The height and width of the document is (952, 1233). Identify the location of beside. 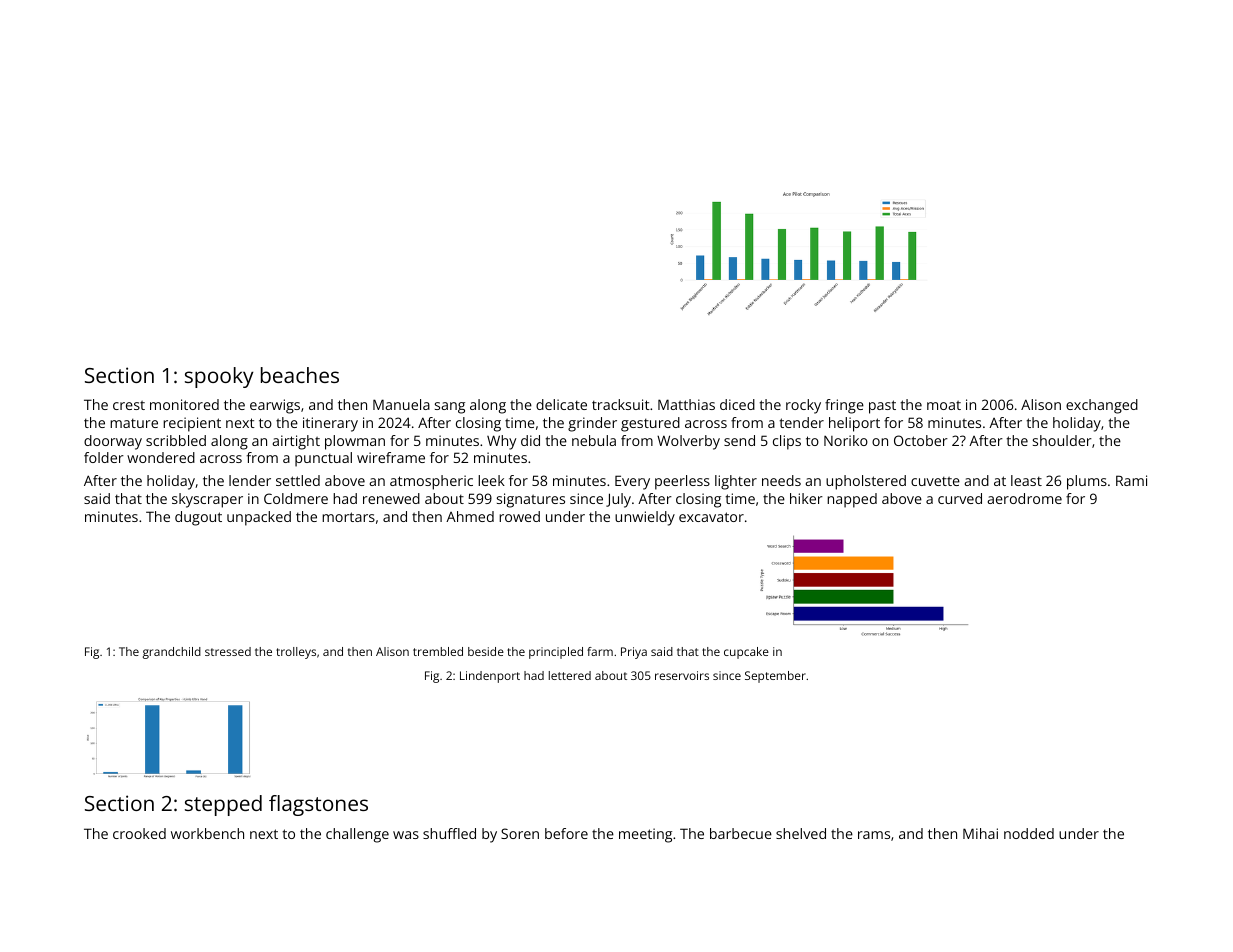
(486, 651).
